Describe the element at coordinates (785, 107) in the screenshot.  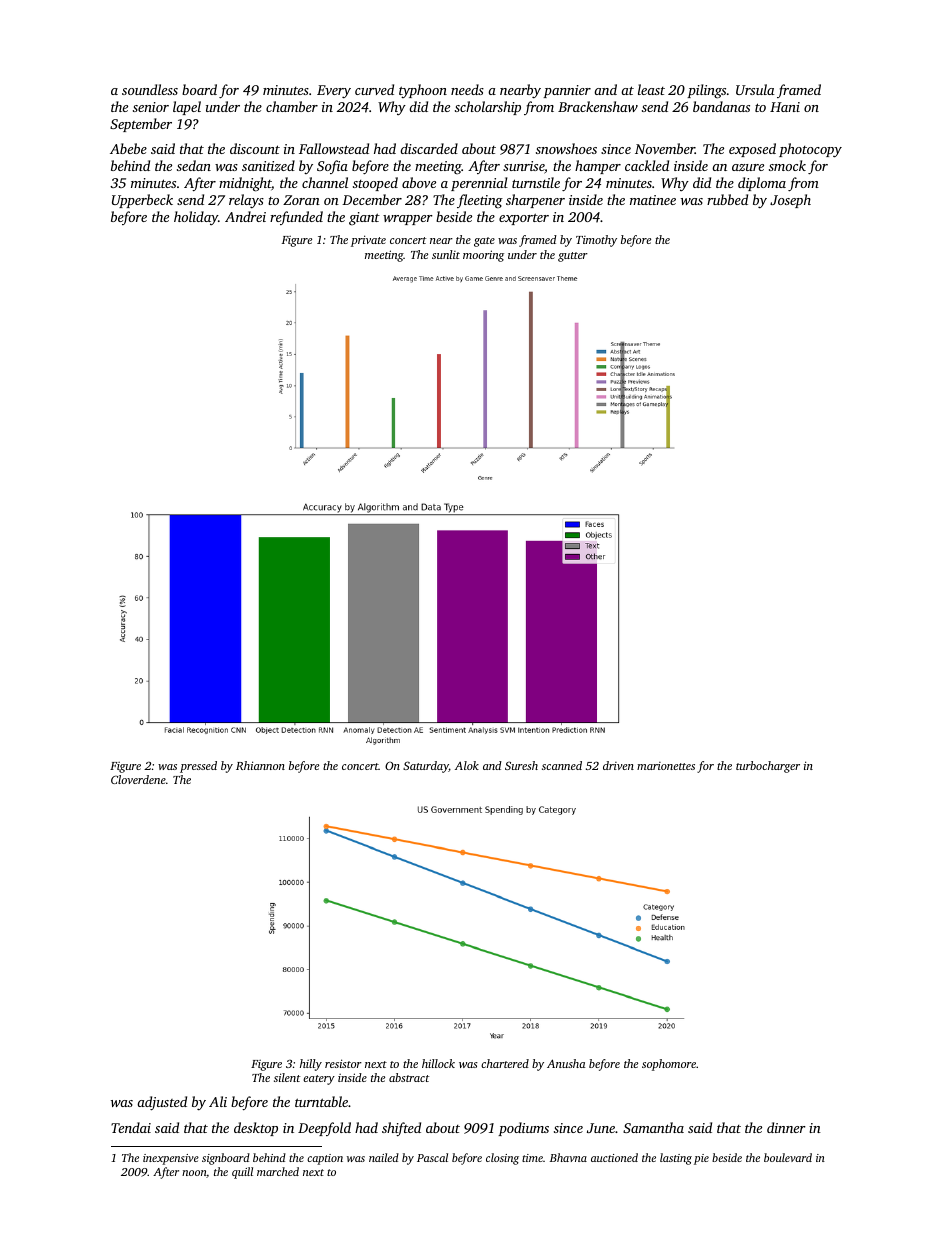
I see `Hani` at that location.
